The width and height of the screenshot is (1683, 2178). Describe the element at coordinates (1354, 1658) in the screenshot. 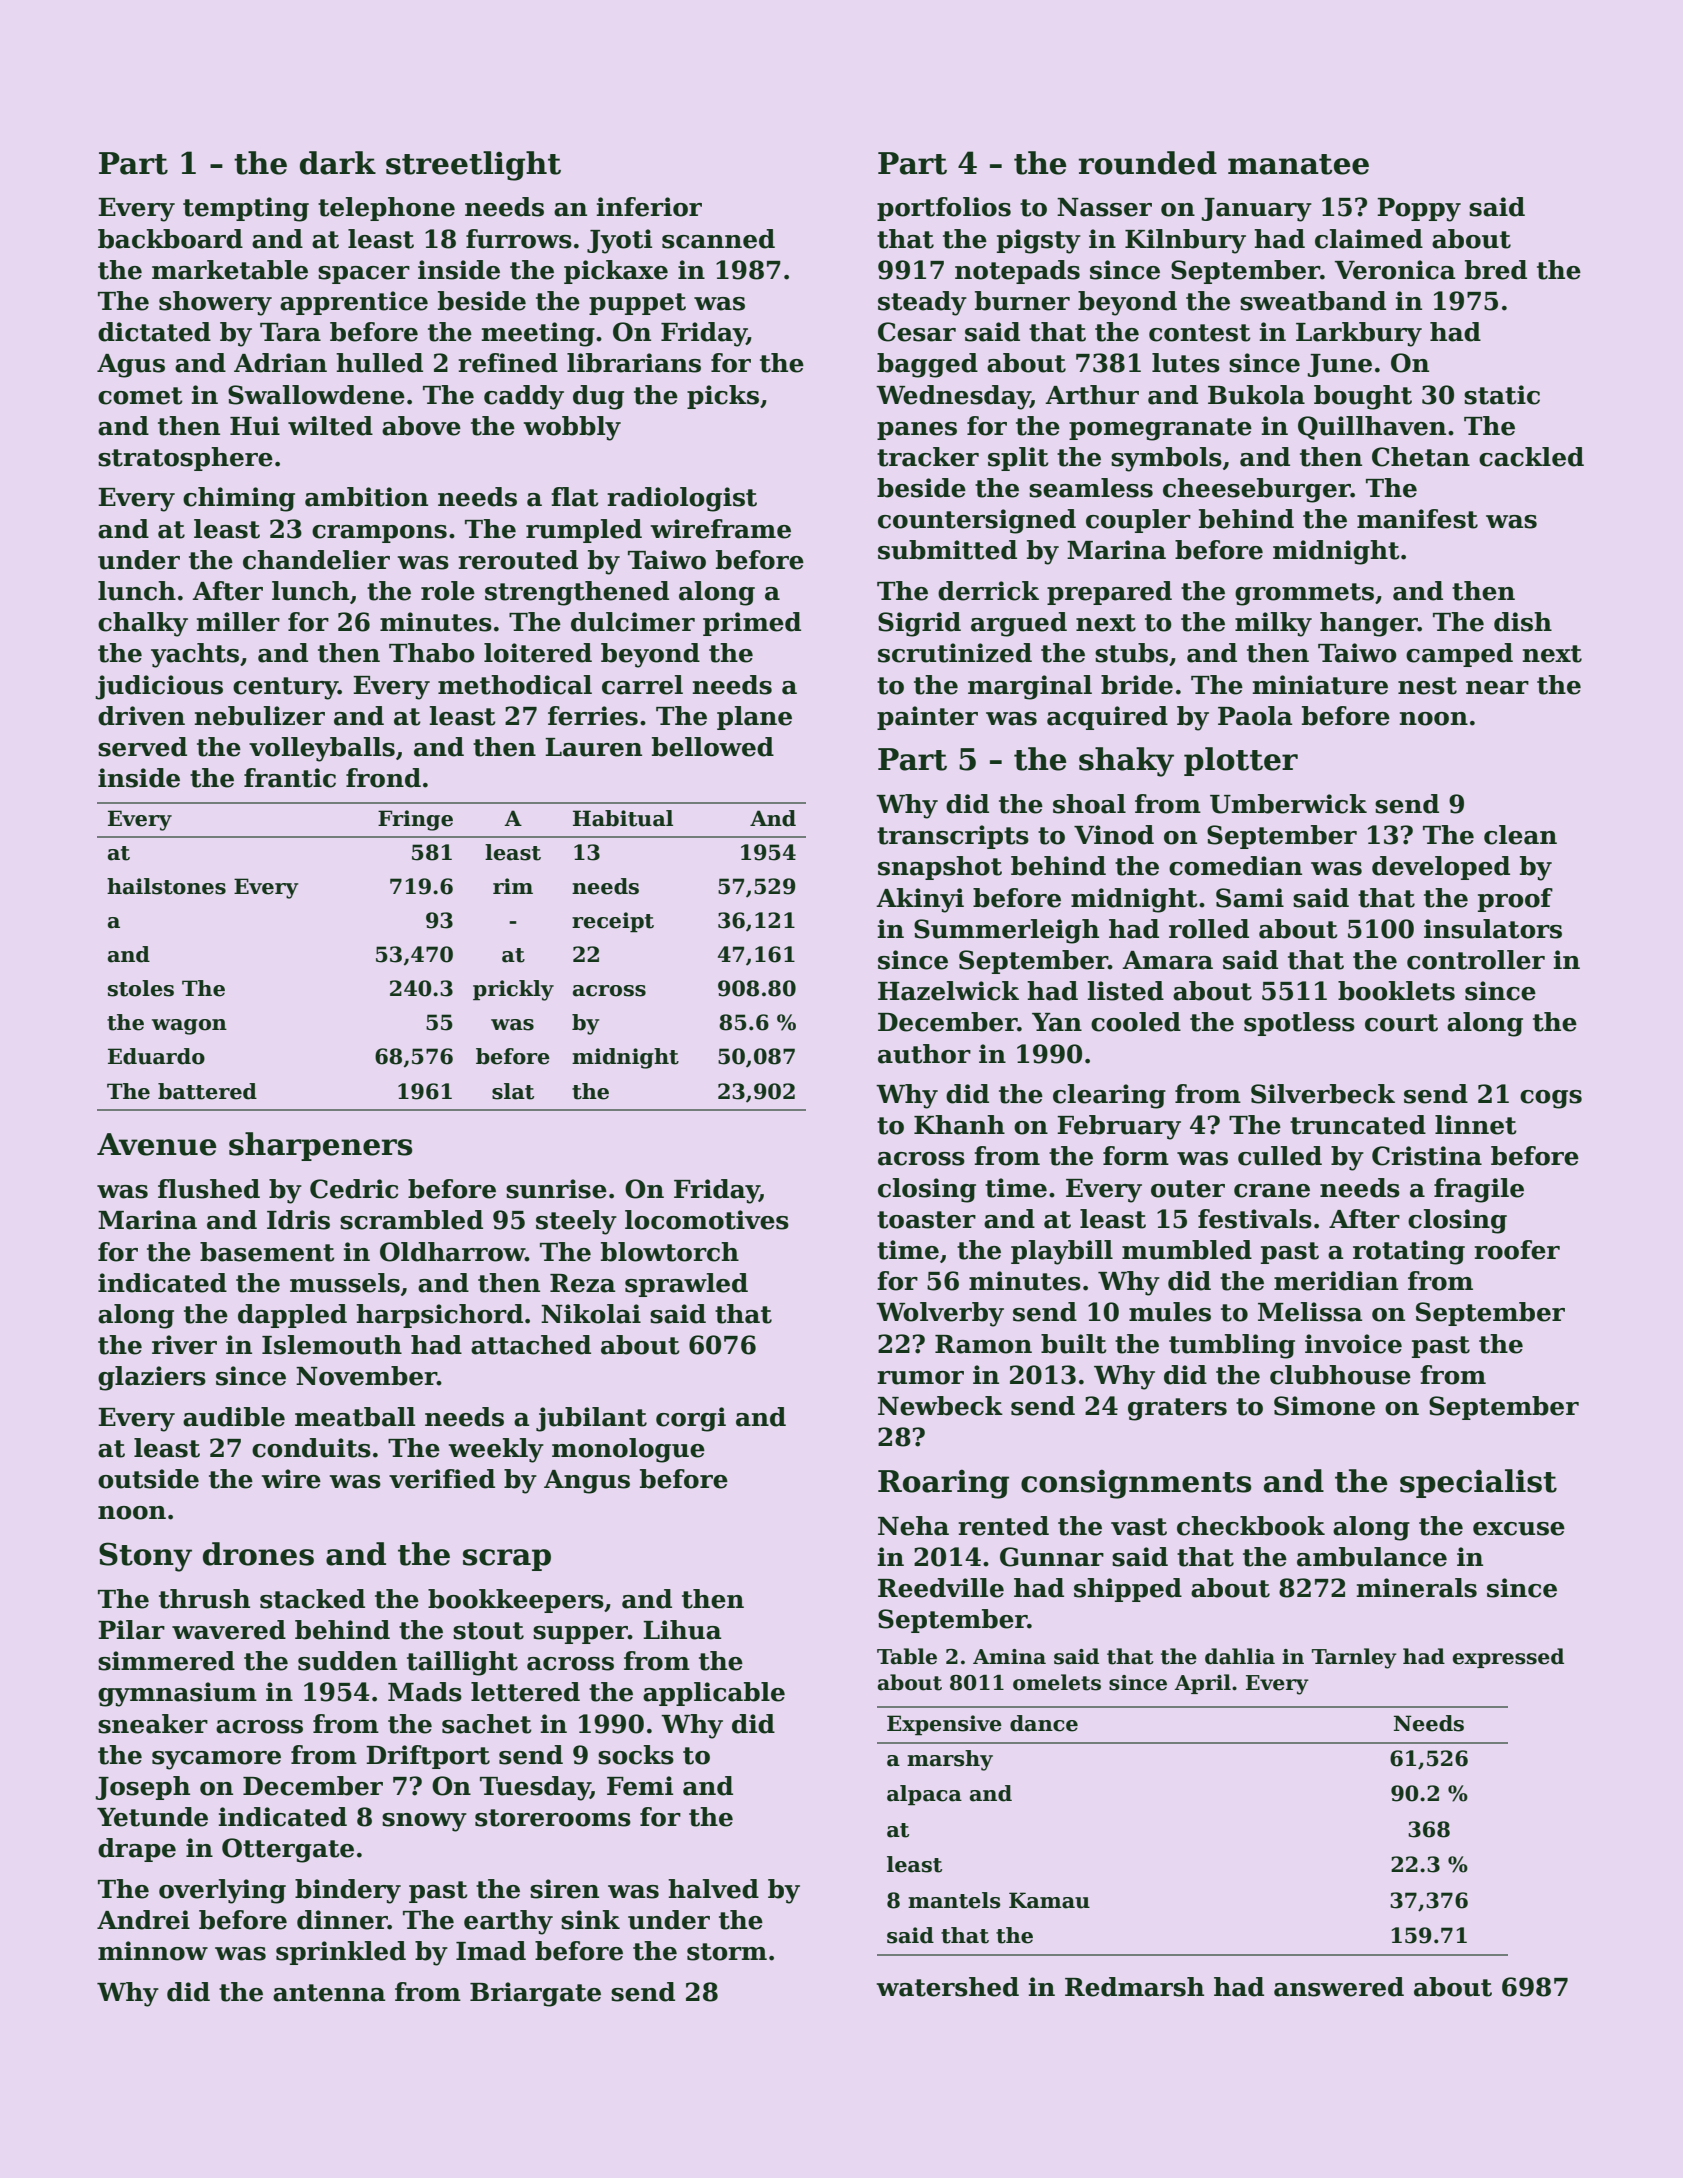

I see `Tarnley` at that location.
